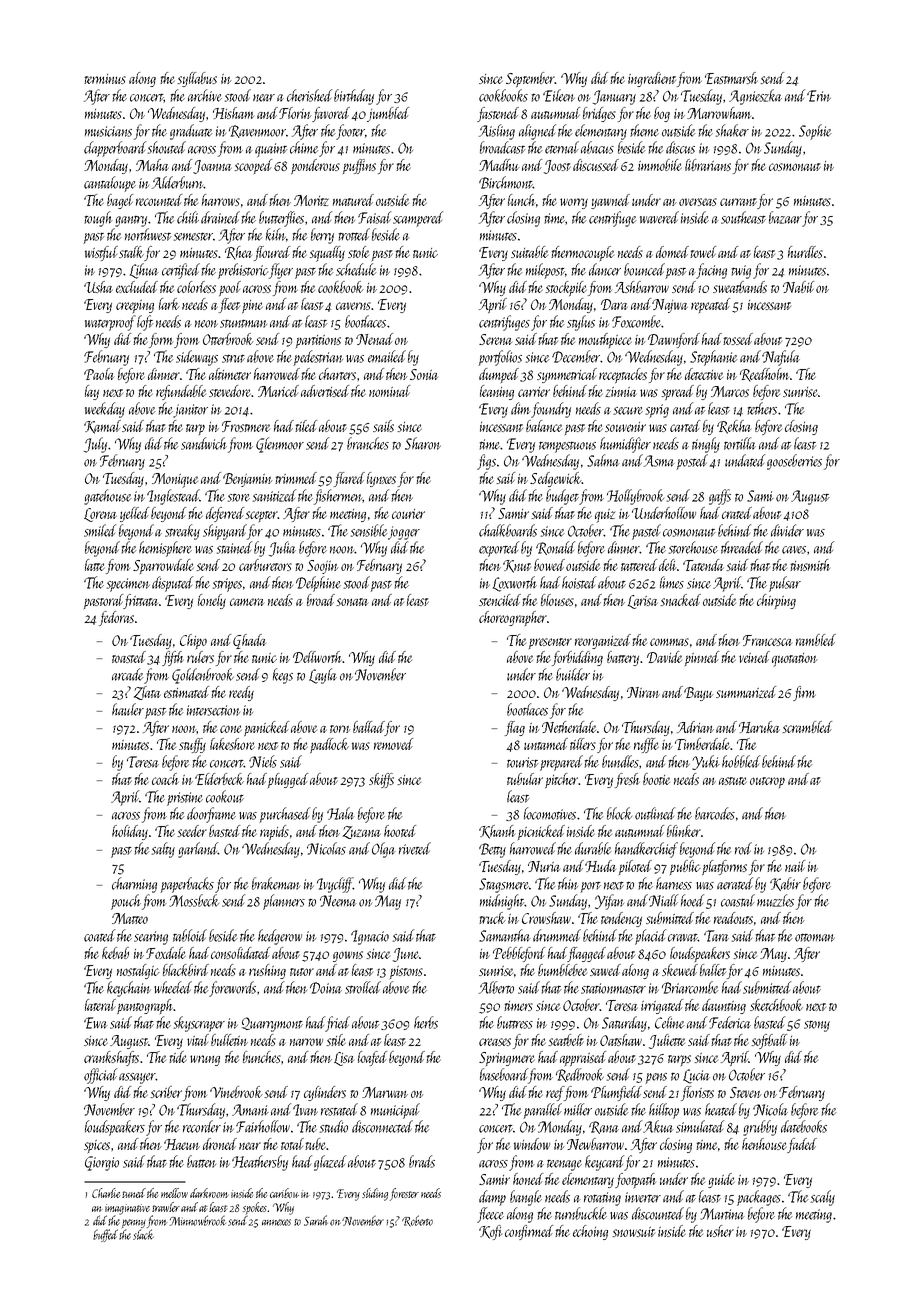  Describe the element at coordinates (802, 1145) in the image. I see `faded` at that location.
